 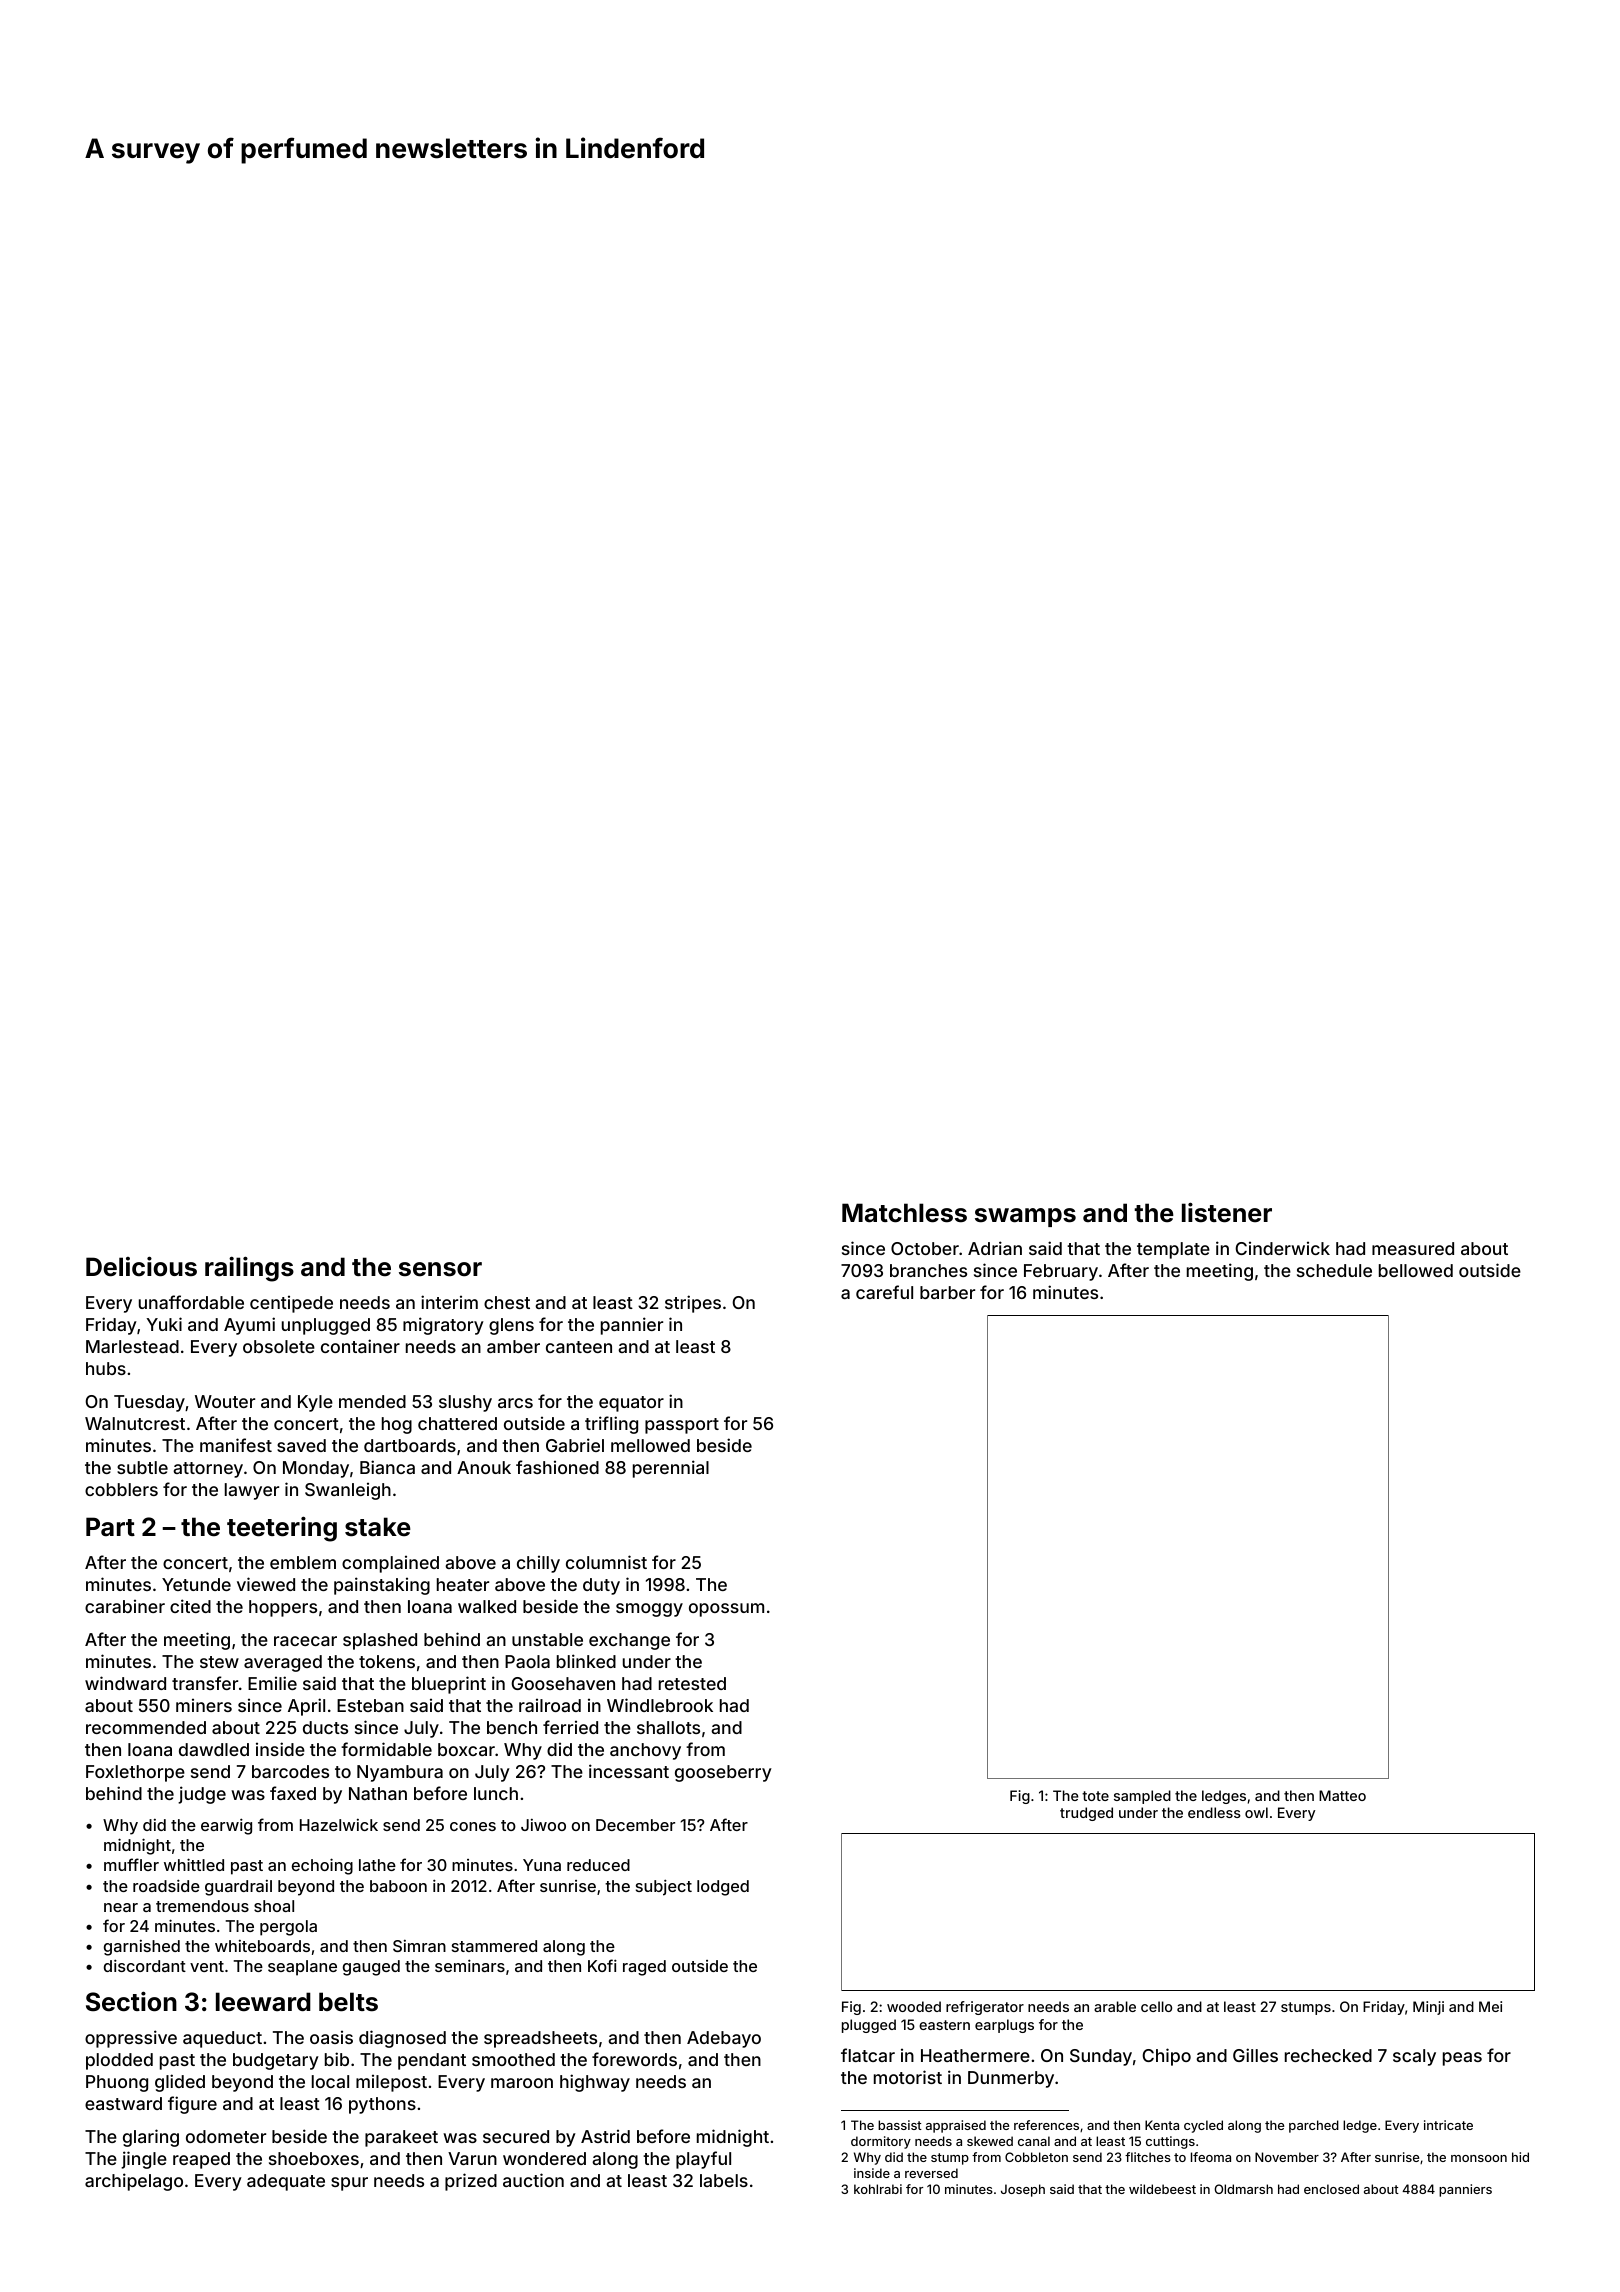 What do you see at coordinates (151, 2138) in the screenshot?
I see `glaring` at bounding box center [151, 2138].
